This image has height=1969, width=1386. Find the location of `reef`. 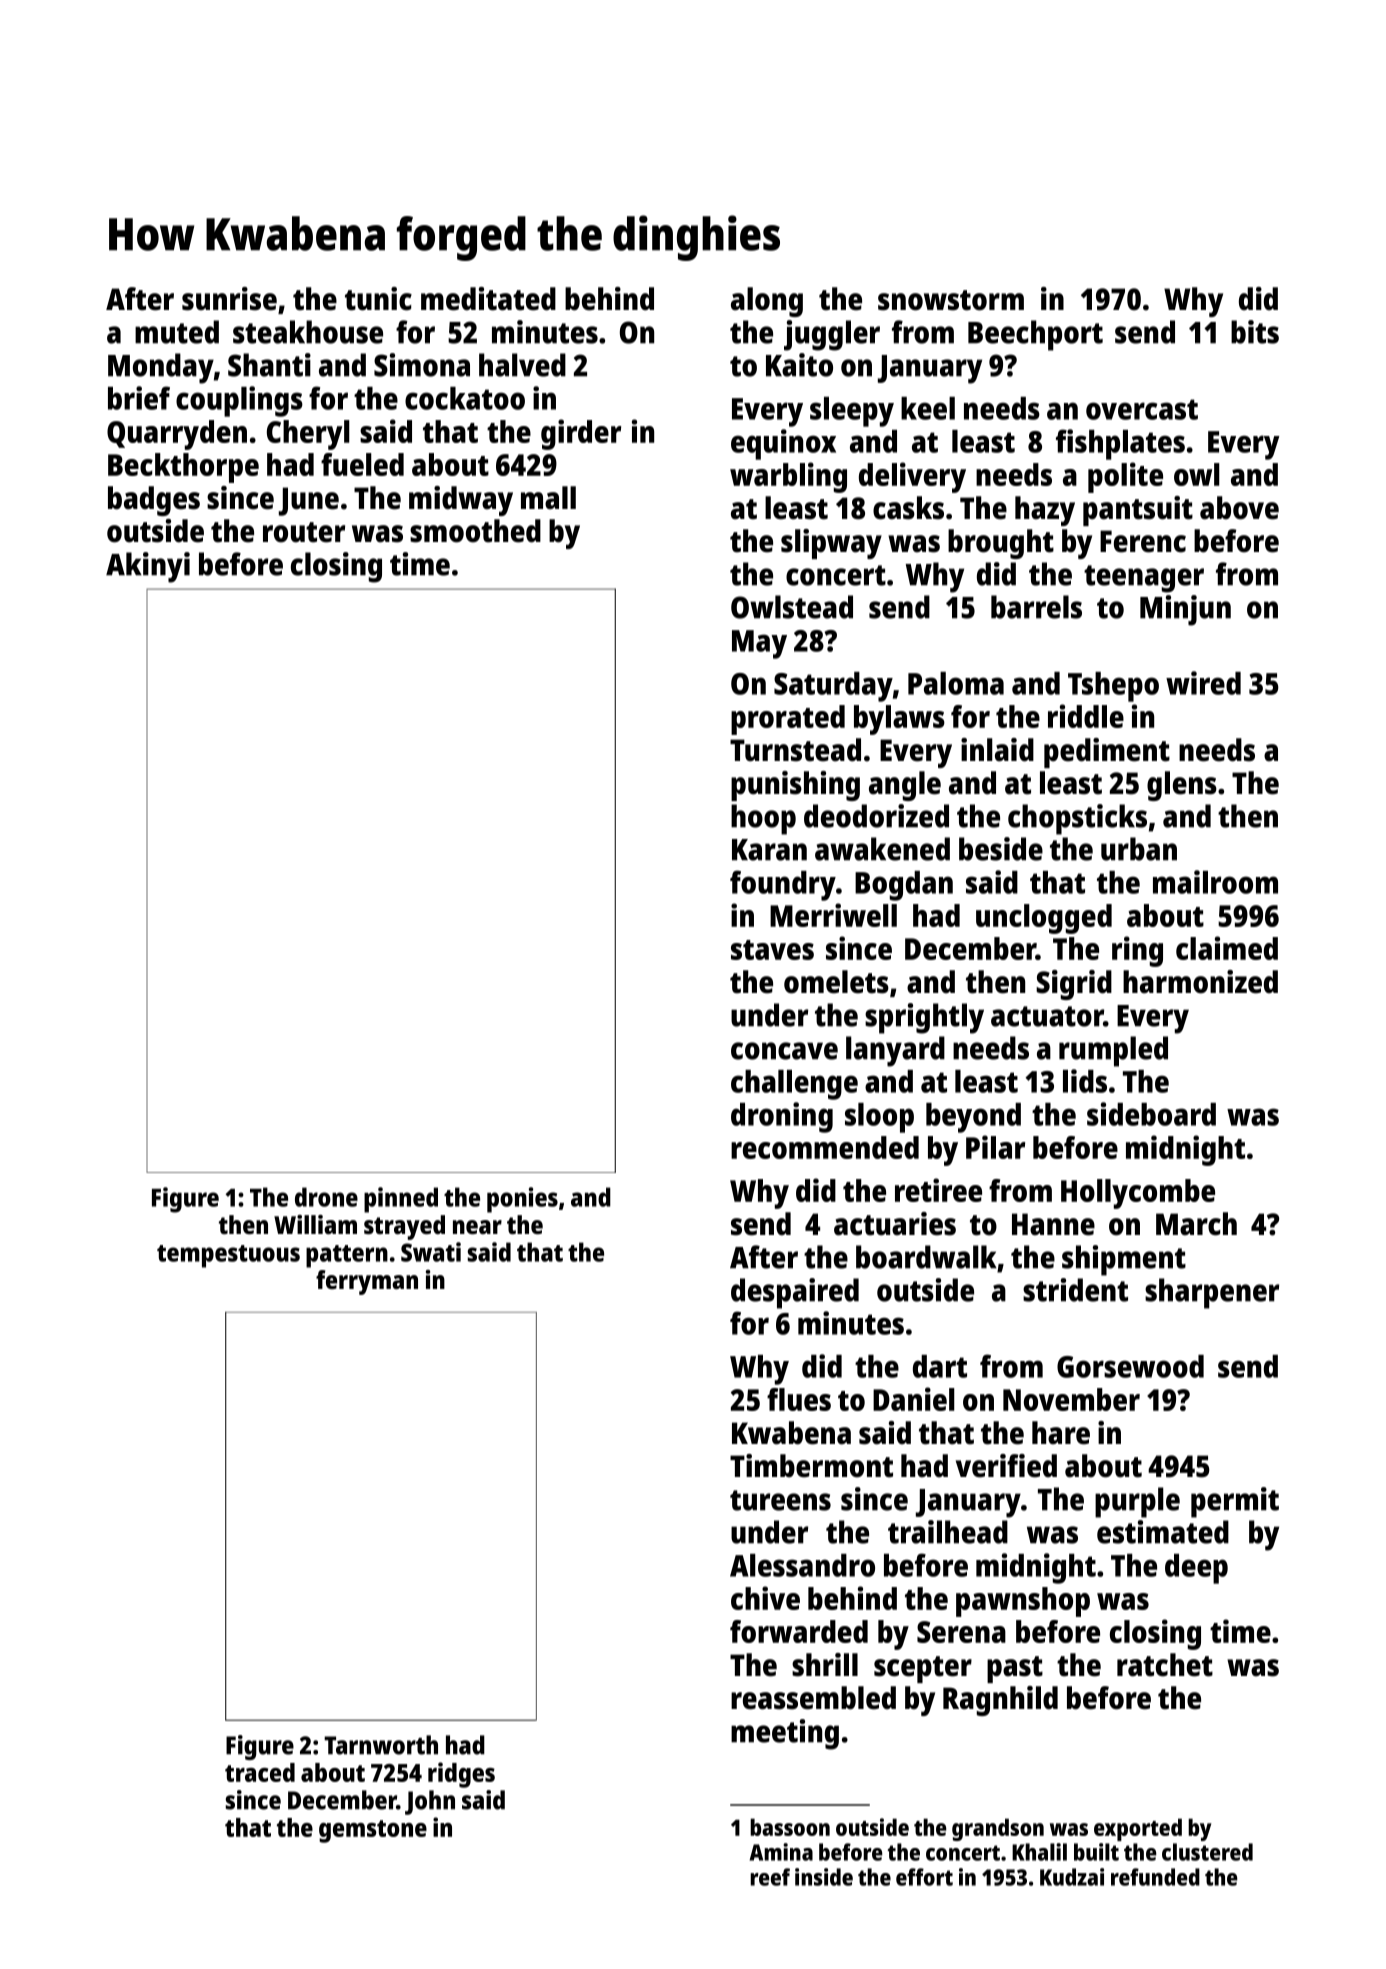

reef is located at coordinates (770, 1877).
